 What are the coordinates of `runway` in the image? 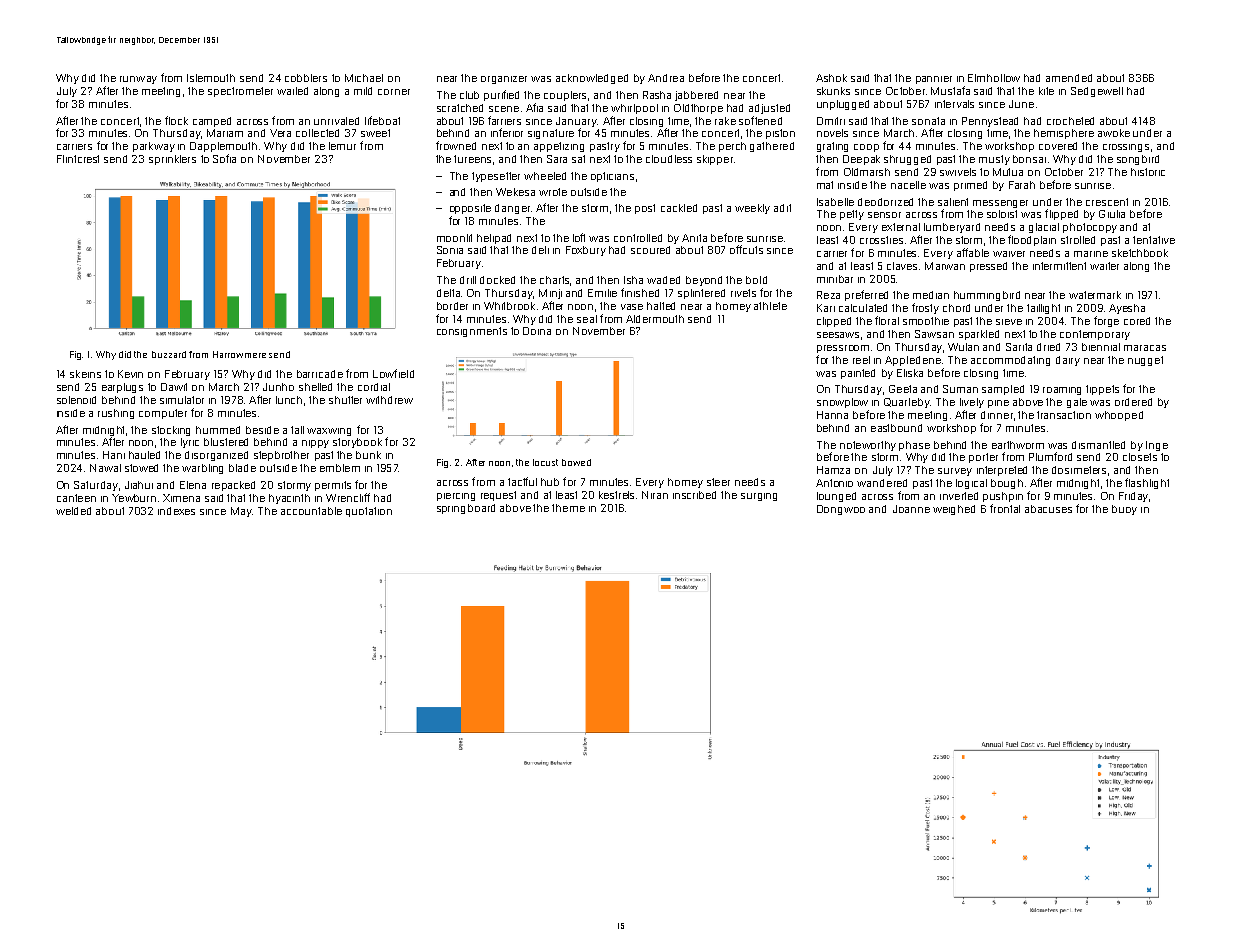 It's located at (138, 80).
